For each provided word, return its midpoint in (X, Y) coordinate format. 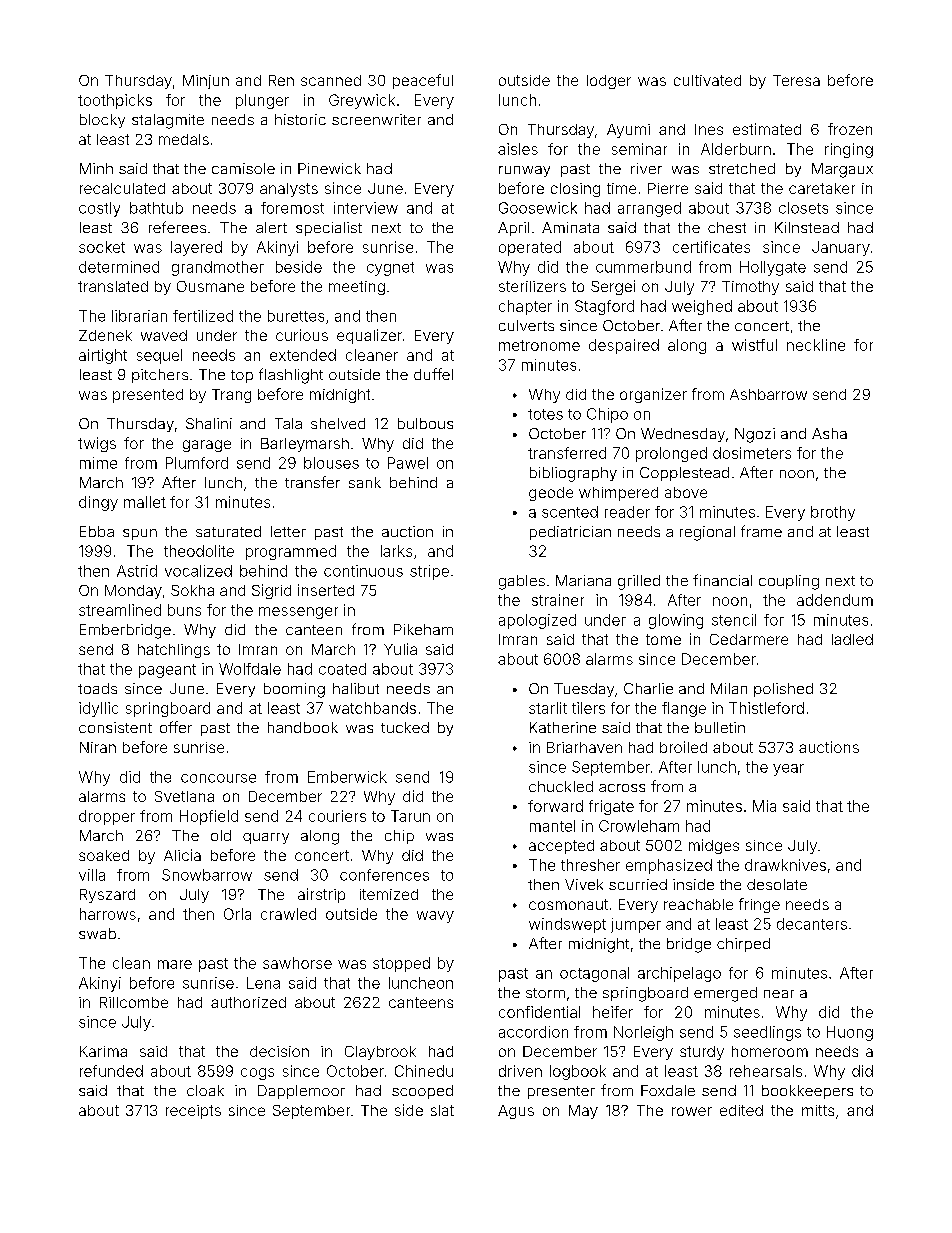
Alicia (182, 855)
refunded (111, 1071)
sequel (159, 356)
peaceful (423, 81)
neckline (816, 345)
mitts (818, 1110)
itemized (389, 894)
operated (530, 248)
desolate (777, 884)
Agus (516, 1112)
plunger (262, 101)
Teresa (796, 80)
